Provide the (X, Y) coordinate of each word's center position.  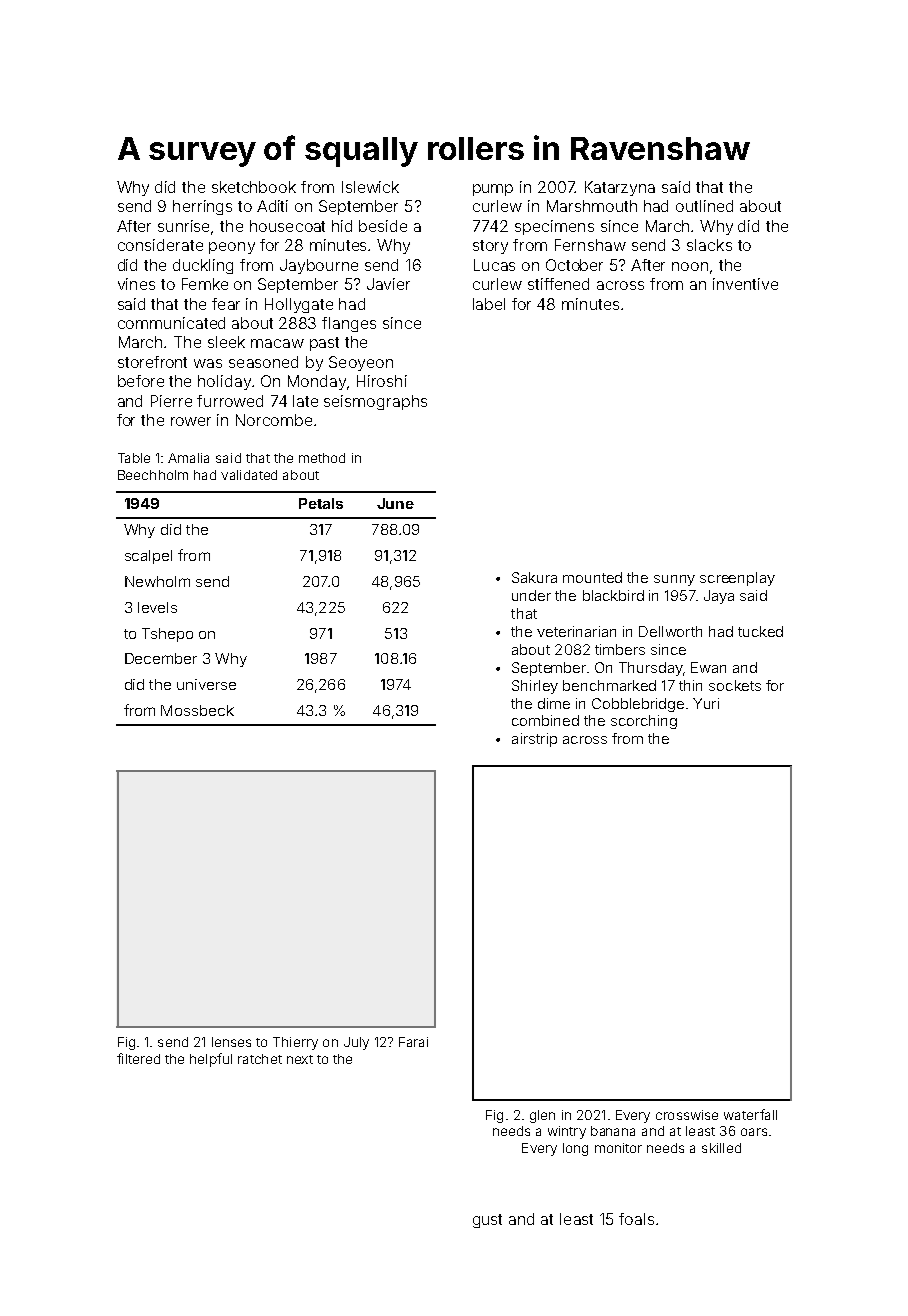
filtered (138, 1058)
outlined (704, 206)
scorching (644, 722)
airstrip (534, 740)
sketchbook (254, 187)
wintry (567, 1132)
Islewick (370, 187)
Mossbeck (197, 710)
